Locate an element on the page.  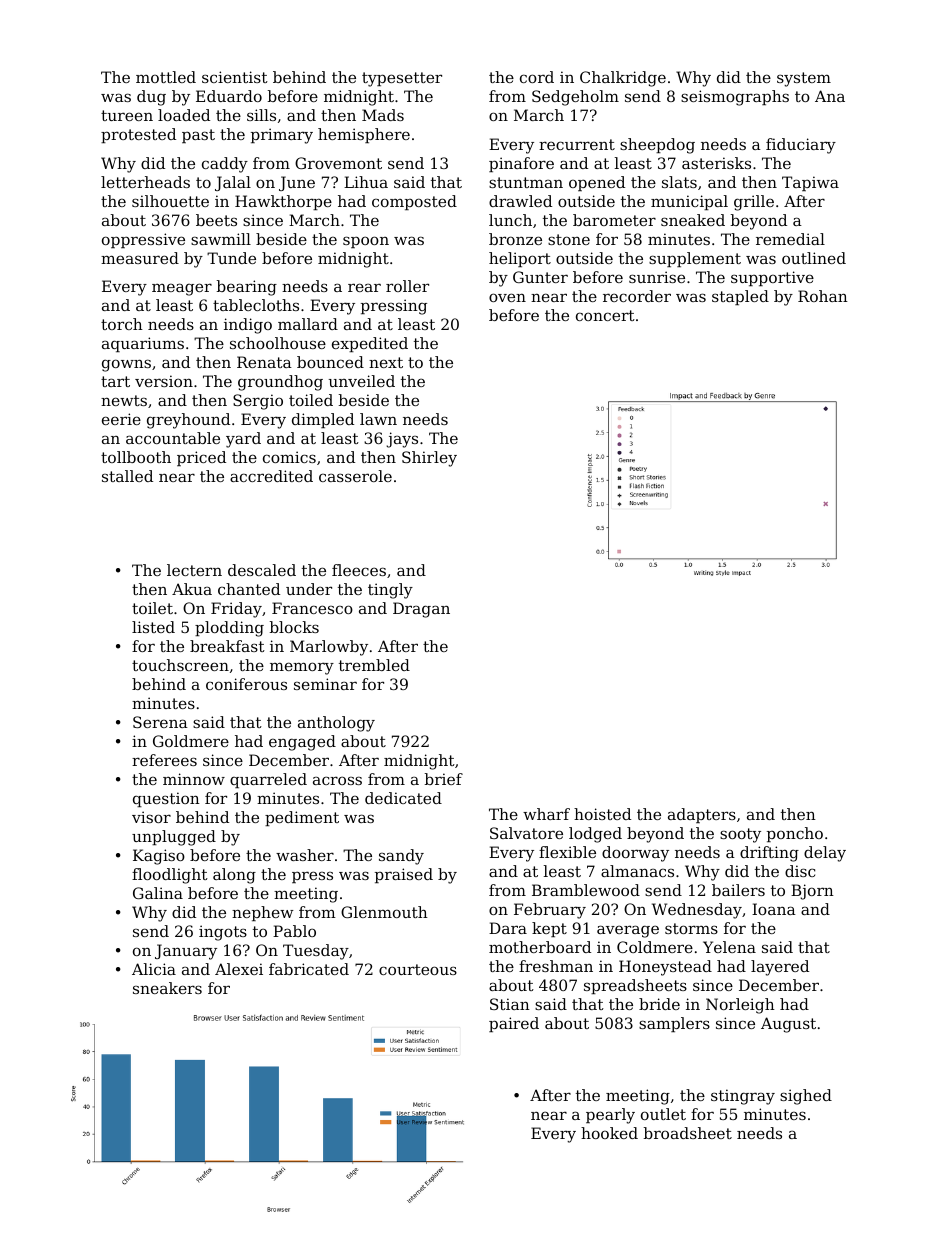
stapled is located at coordinates (740, 297).
